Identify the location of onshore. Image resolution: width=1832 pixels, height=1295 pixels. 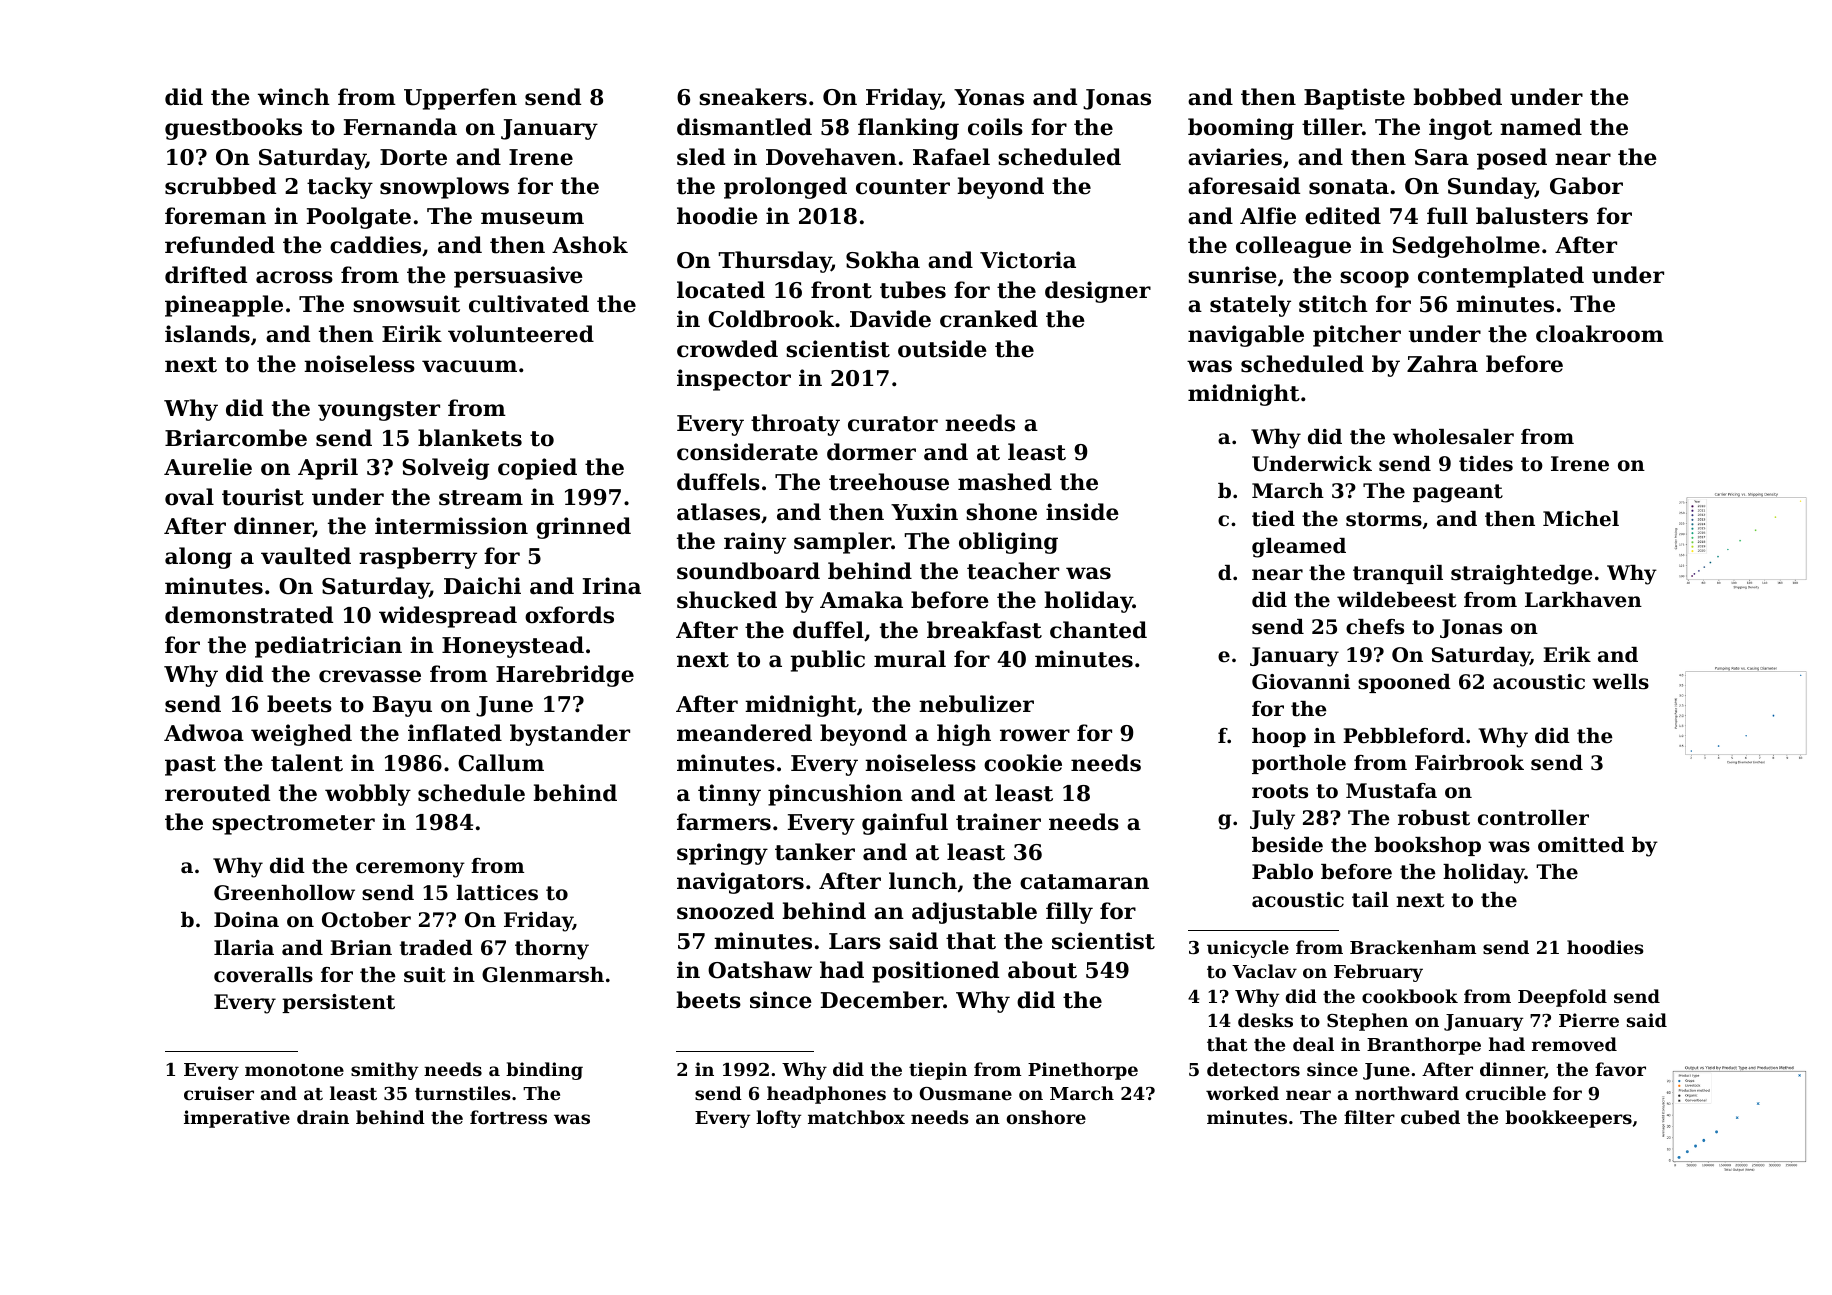
(1046, 1117).
